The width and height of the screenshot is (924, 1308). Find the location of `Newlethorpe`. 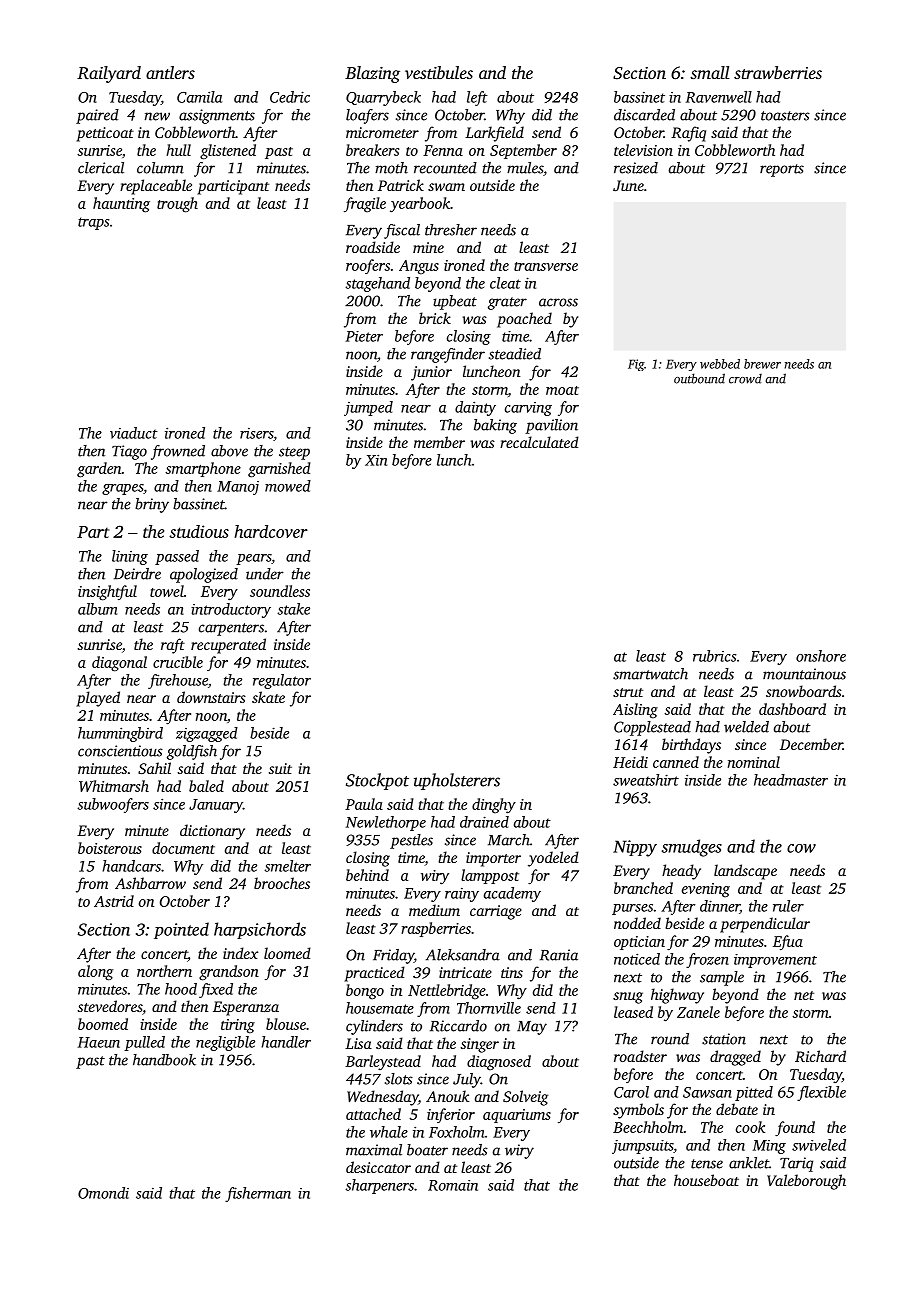

Newlethorpe is located at coordinates (386, 823).
